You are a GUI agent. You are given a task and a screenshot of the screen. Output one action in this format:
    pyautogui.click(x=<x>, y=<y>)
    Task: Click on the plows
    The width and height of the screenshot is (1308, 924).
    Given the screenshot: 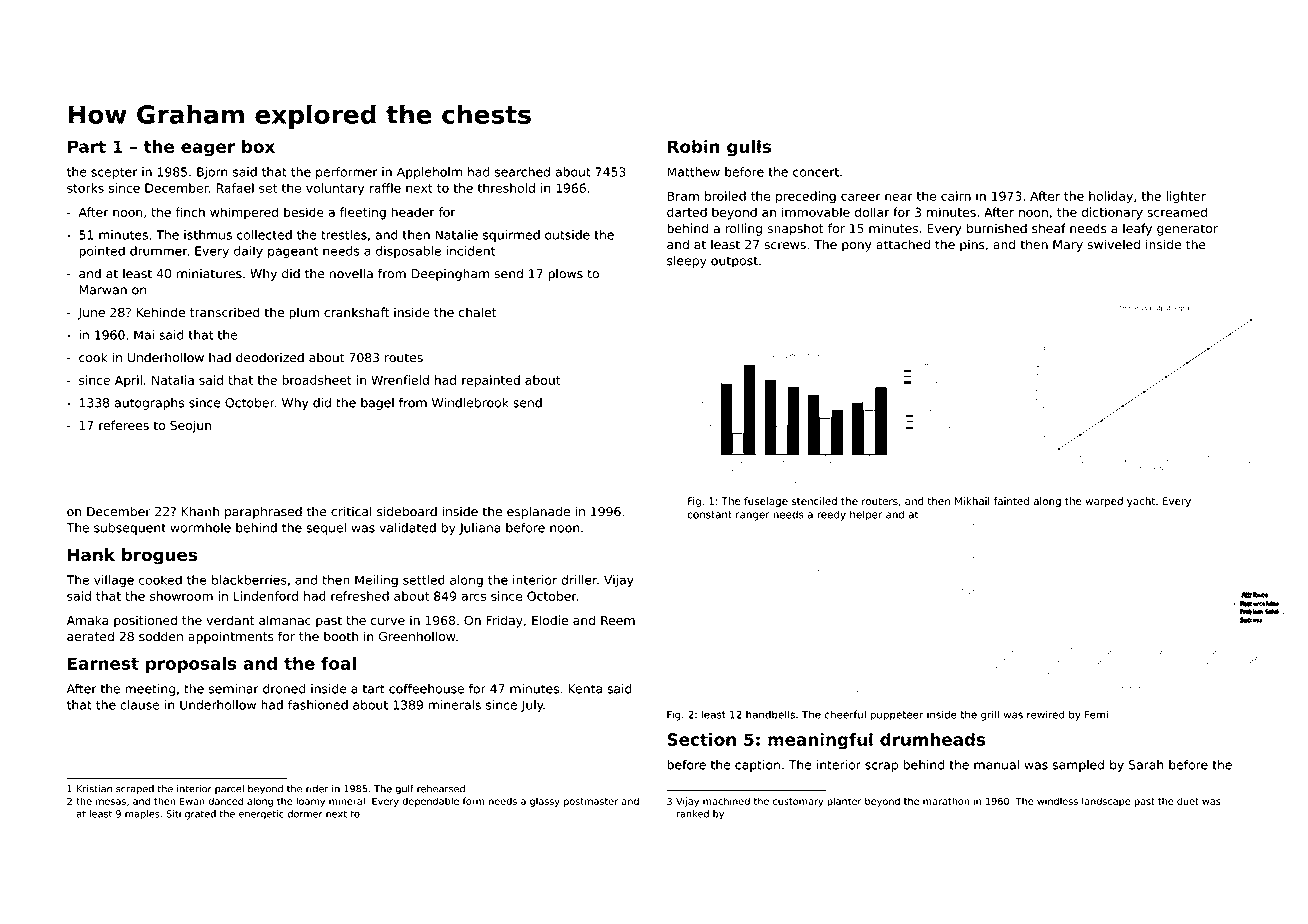 What is the action you would take?
    pyautogui.click(x=565, y=275)
